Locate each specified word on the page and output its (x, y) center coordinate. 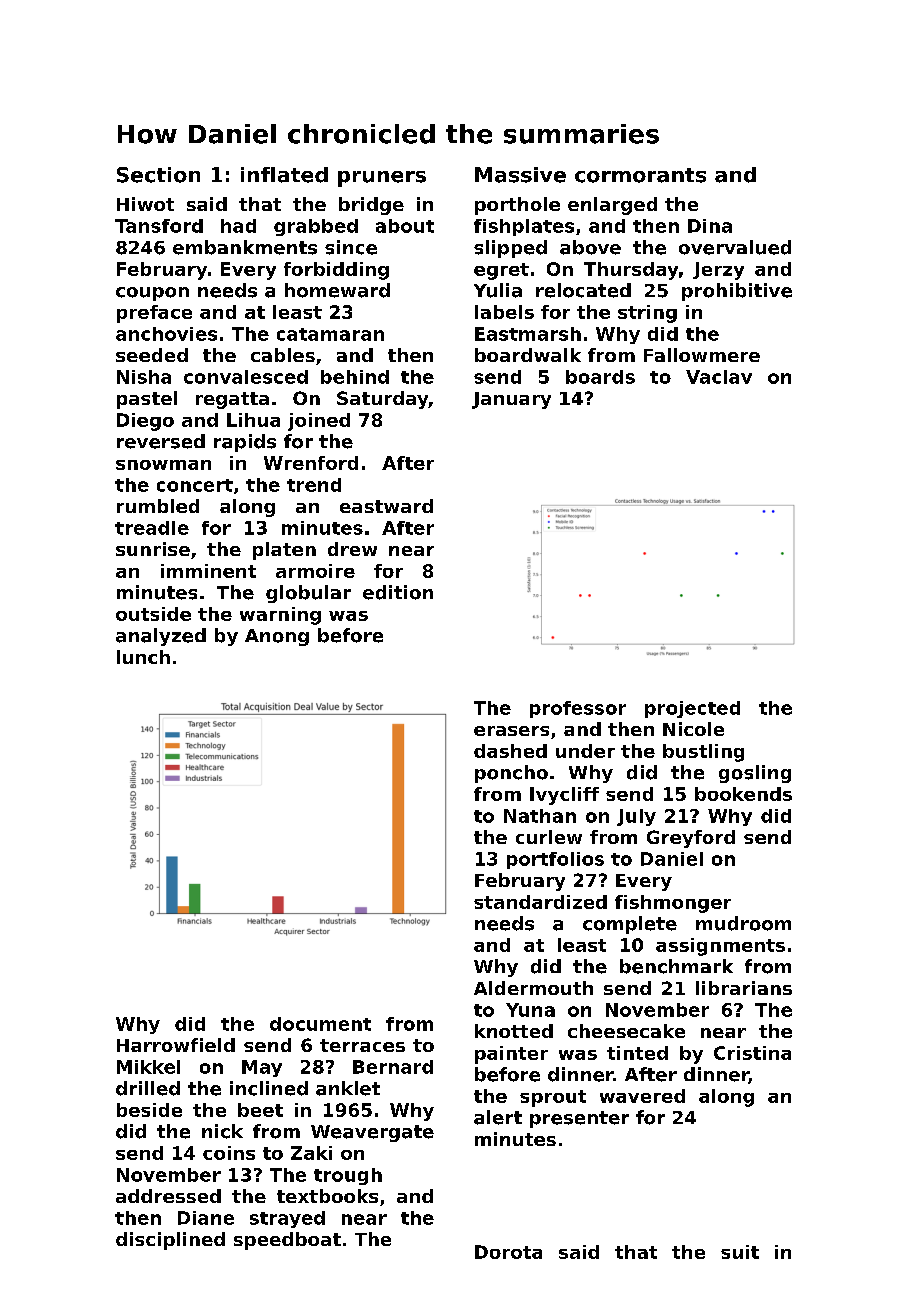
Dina (710, 226)
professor (578, 709)
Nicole (693, 729)
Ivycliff (564, 796)
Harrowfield (176, 1045)
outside (153, 614)
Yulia (498, 290)
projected (692, 709)
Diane (206, 1218)
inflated (284, 175)
